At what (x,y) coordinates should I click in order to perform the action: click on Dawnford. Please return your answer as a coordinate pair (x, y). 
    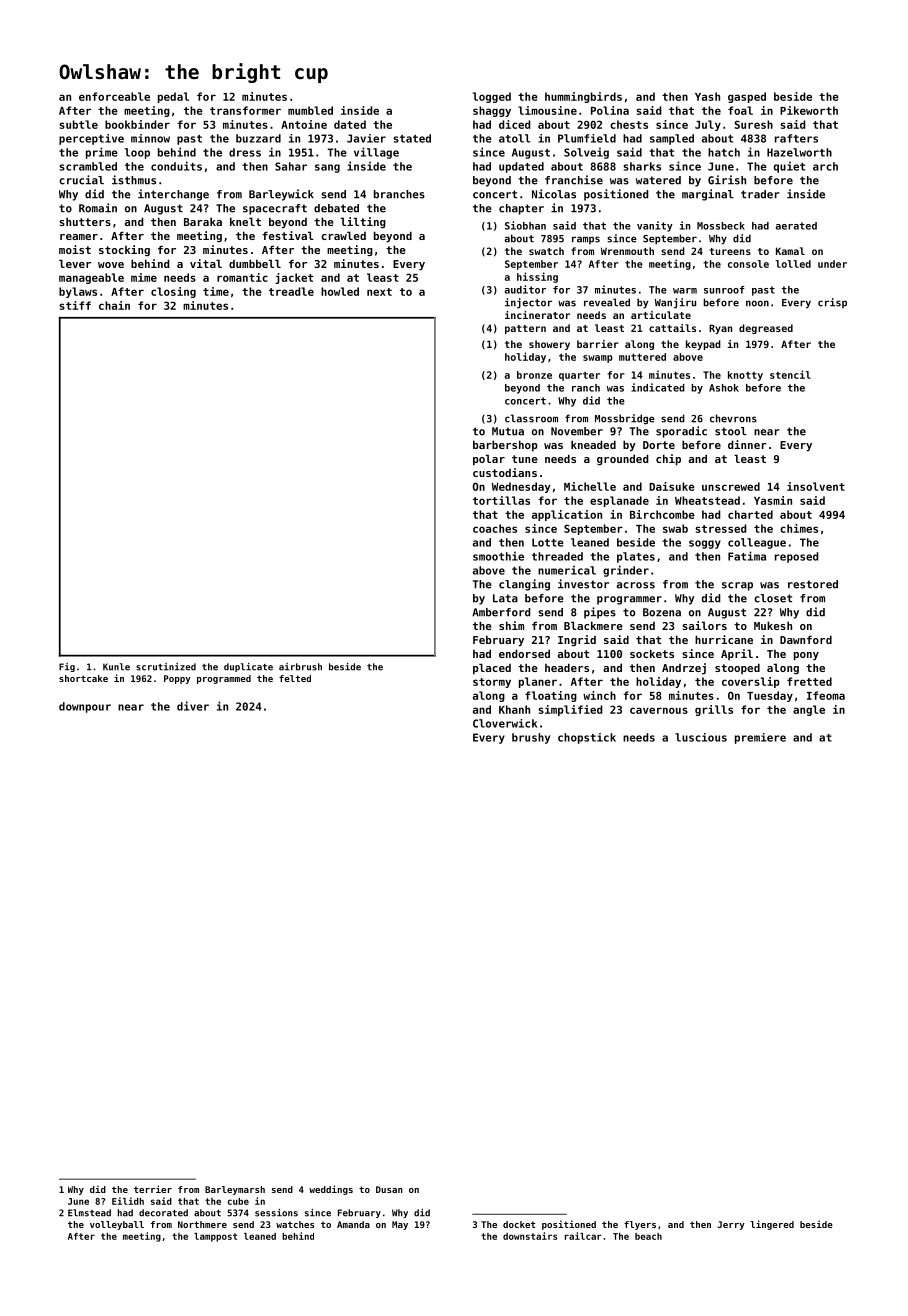
    Looking at the image, I should click on (806, 639).
